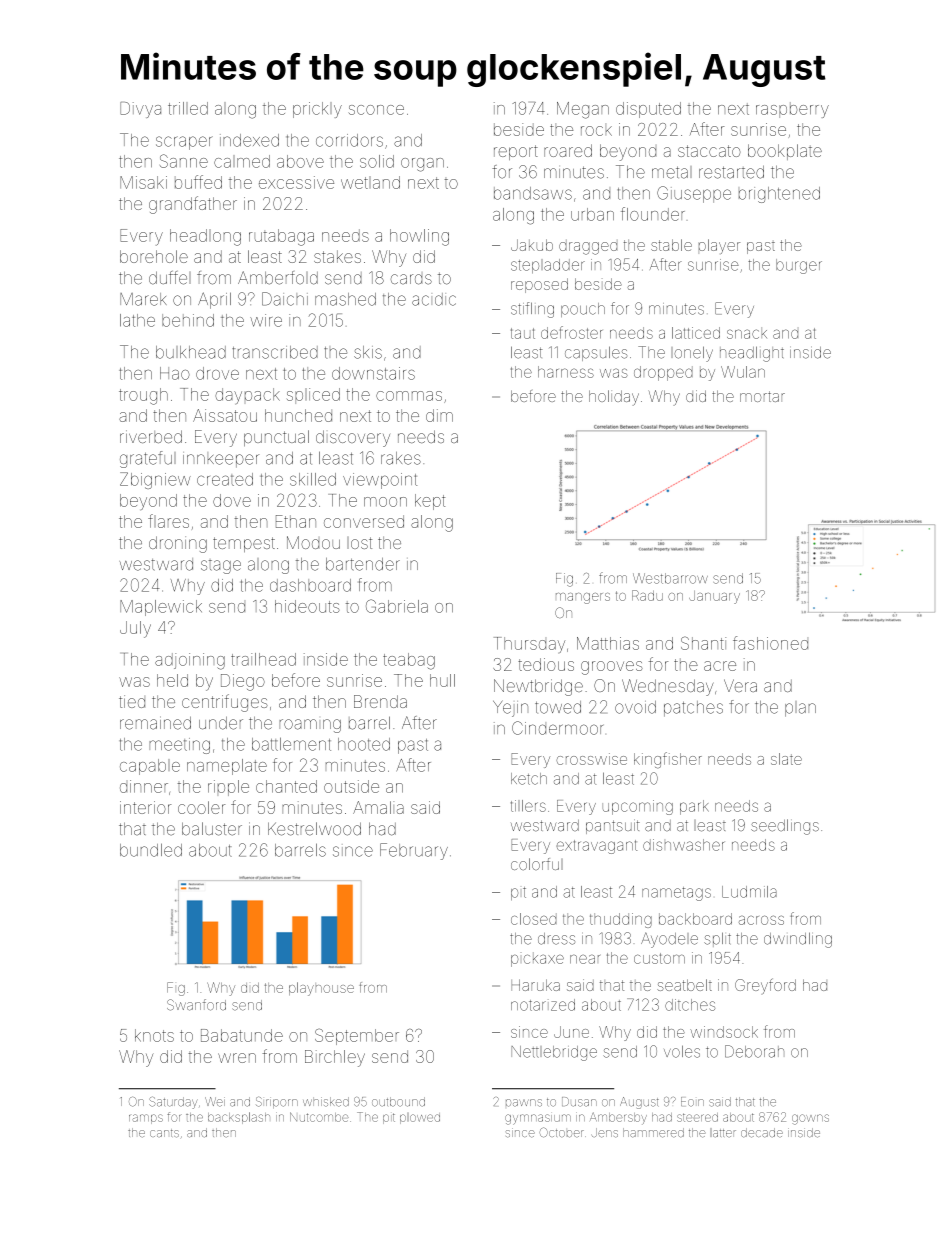 The image size is (952, 1233). Describe the element at coordinates (612, 668) in the image. I see `grooves` at that location.
